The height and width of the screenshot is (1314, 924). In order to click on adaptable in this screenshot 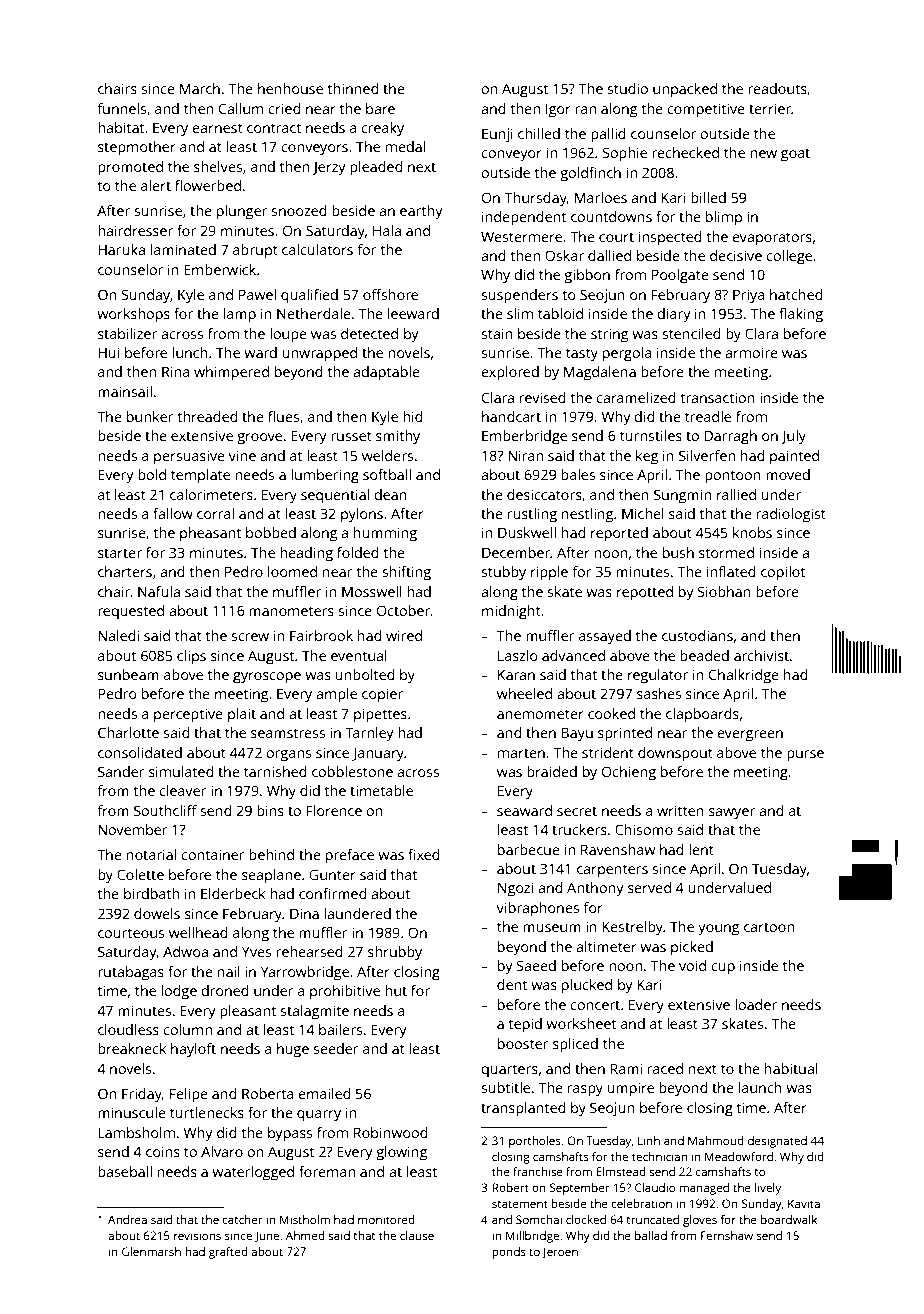, I will do `click(386, 373)`.
